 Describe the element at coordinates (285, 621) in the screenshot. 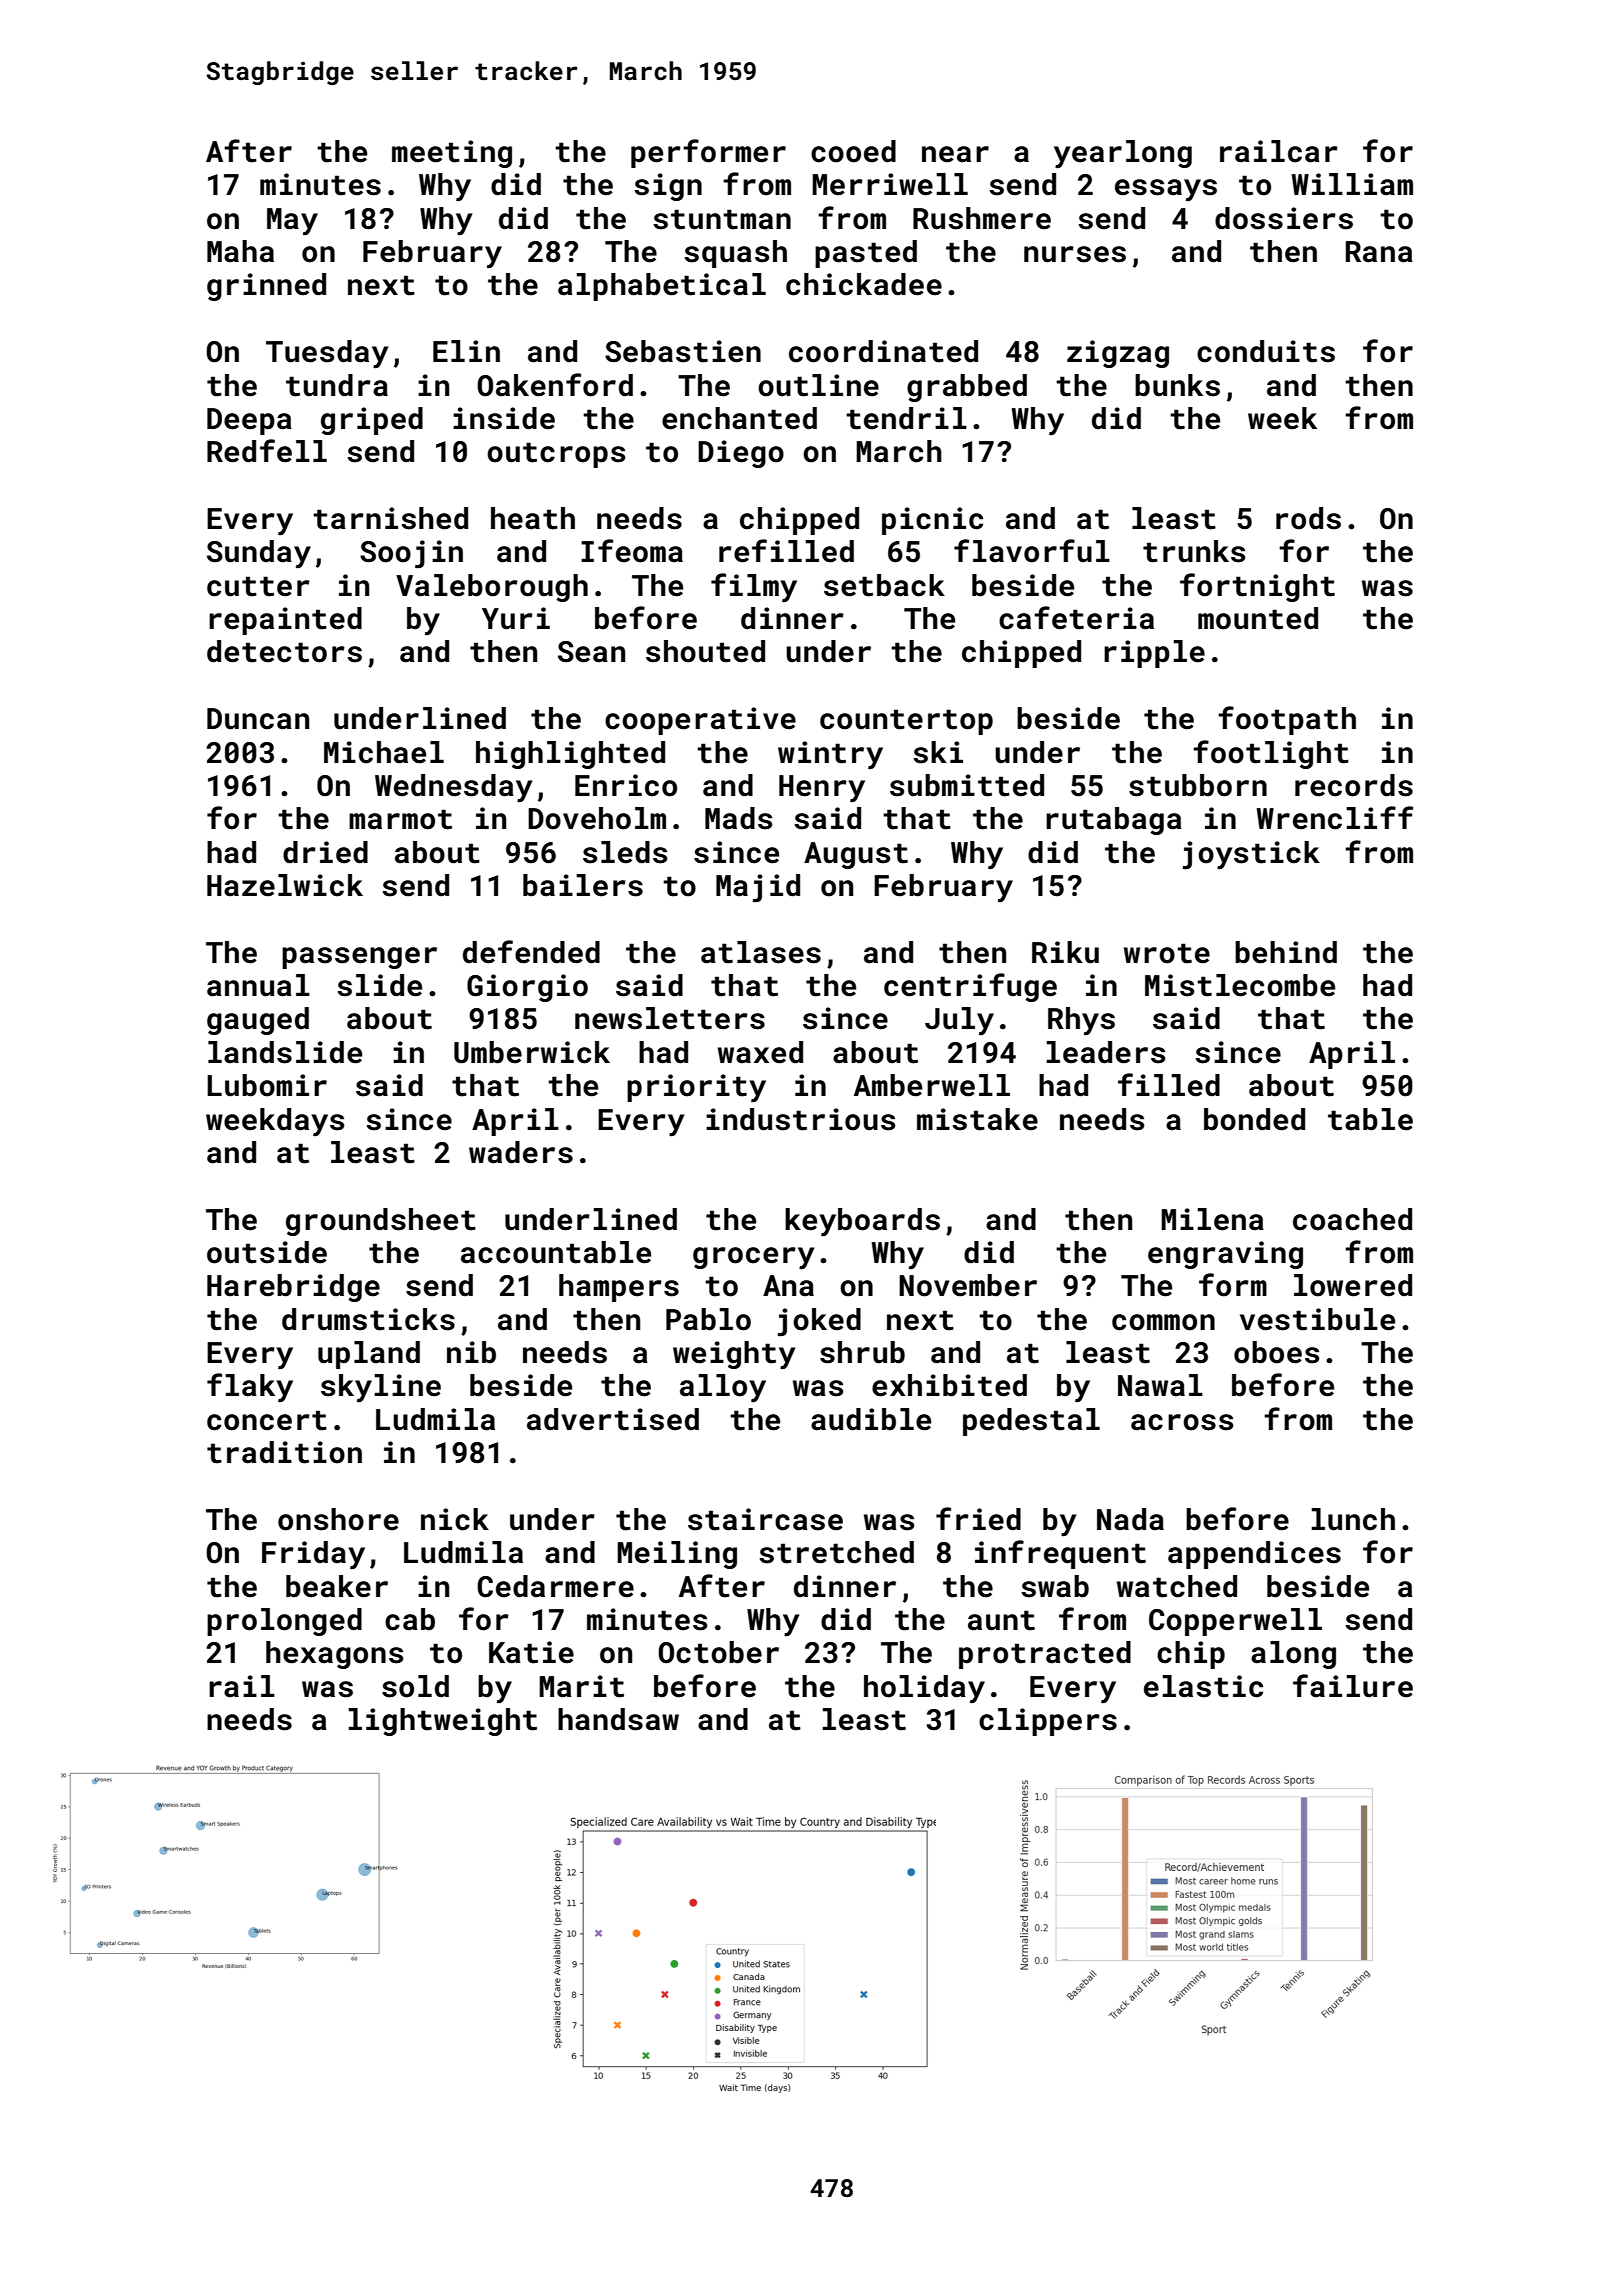

I see `repainted` at that location.
